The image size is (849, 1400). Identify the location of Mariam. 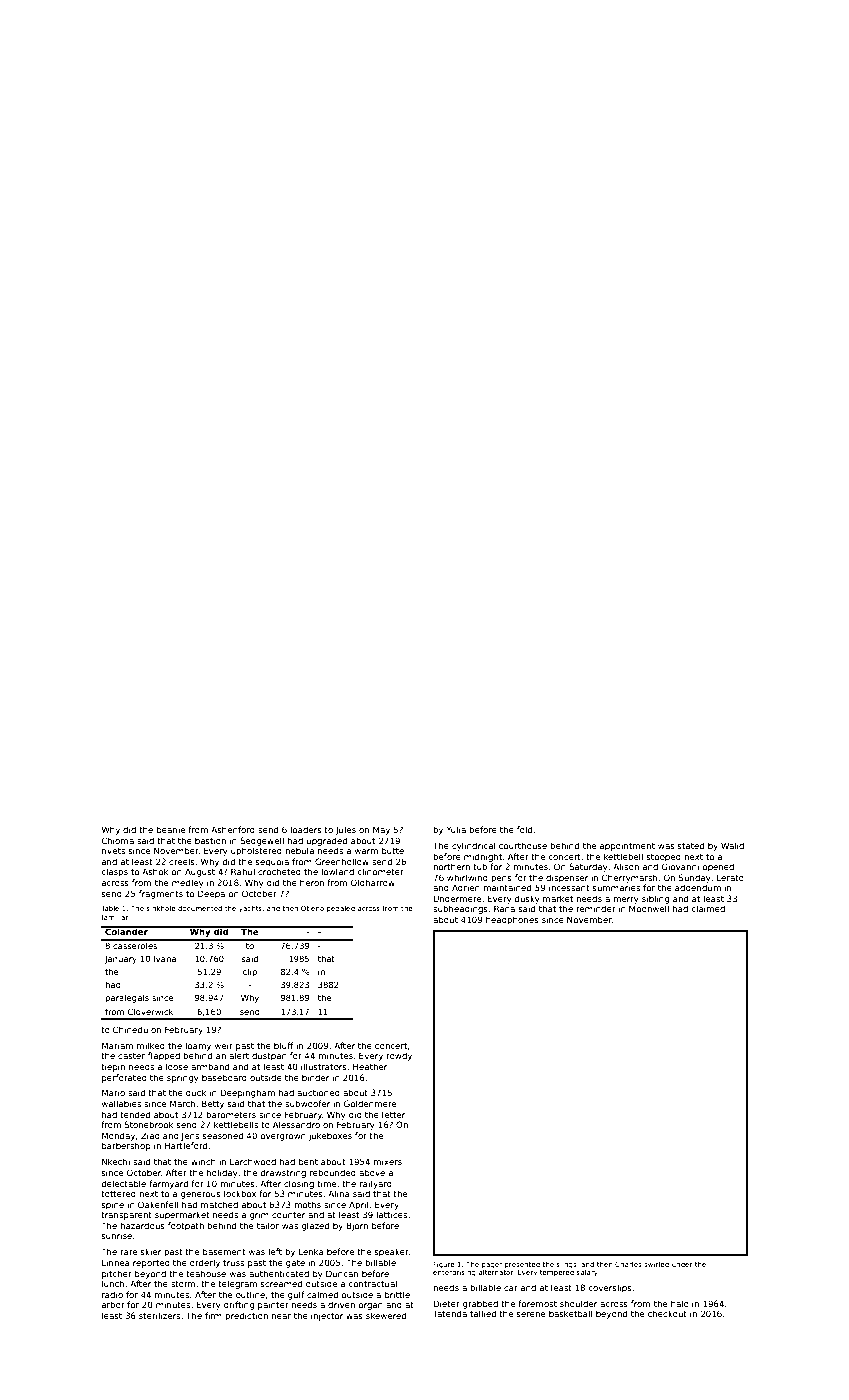
(117, 1045).
